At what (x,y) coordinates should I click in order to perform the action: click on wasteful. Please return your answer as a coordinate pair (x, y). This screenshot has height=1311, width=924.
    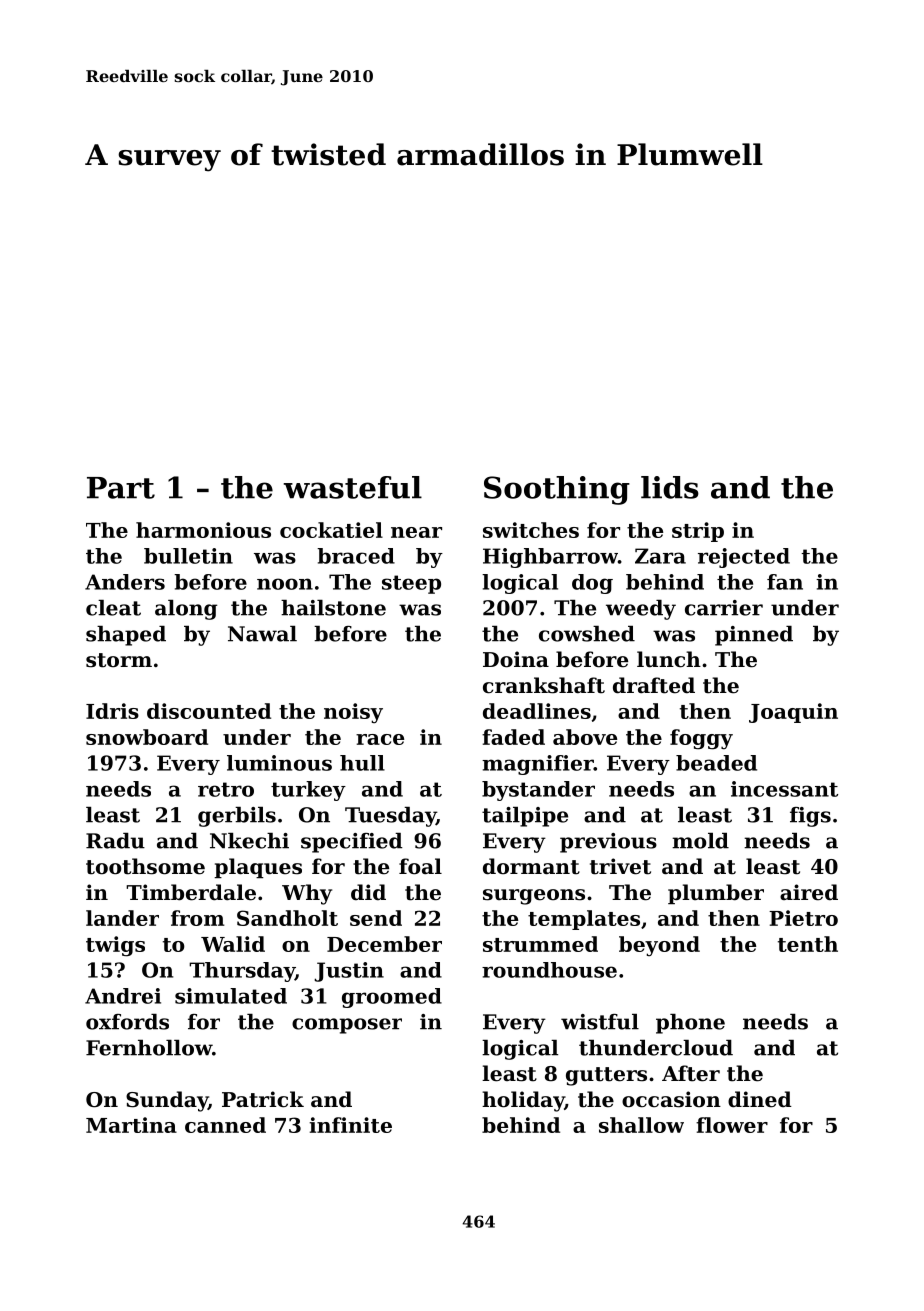
    Looking at the image, I should click on (352, 487).
